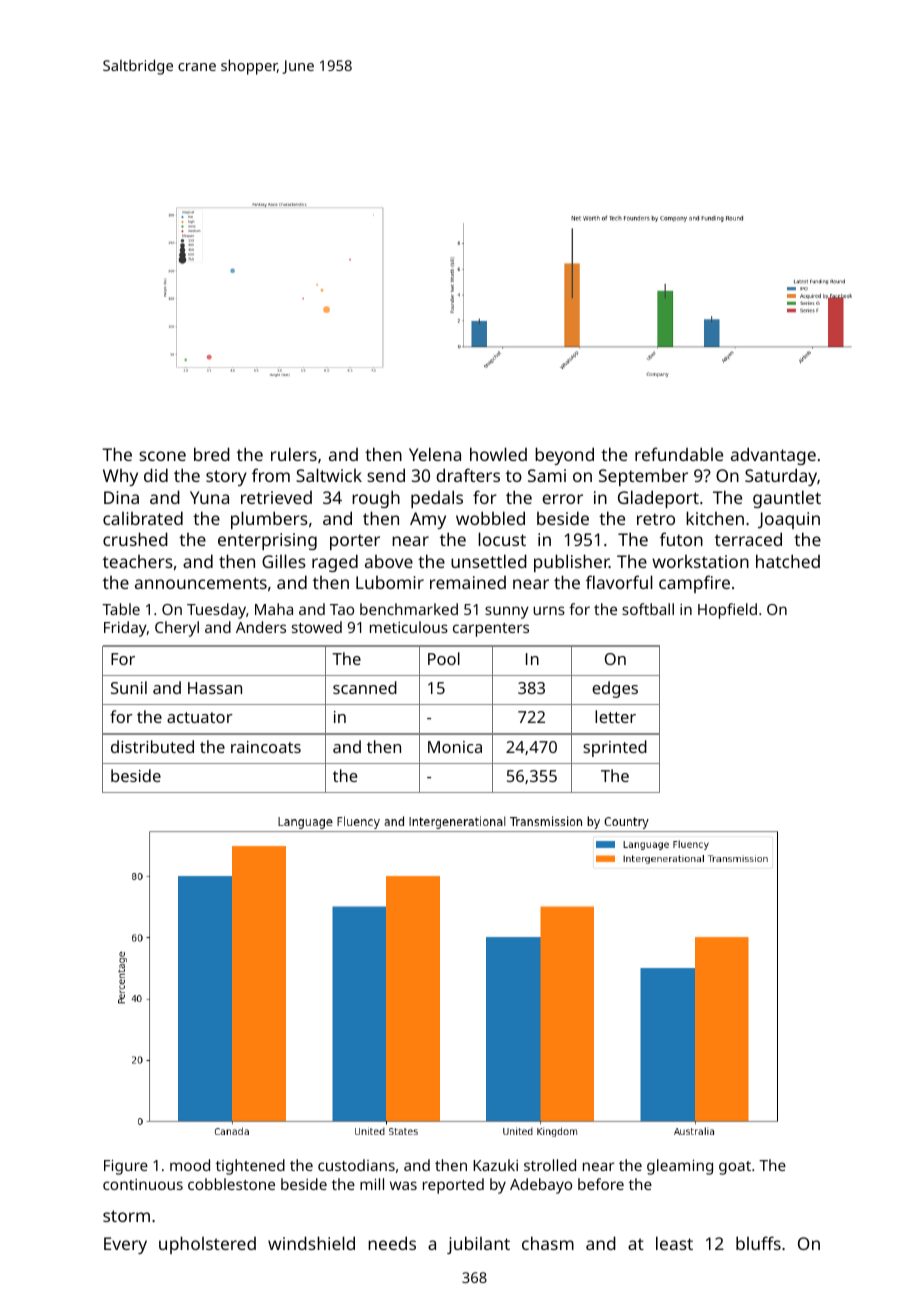 Image resolution: width=924 pixels, height=1308 pixels. Describe the element at coordinates (226, 478) in the page. I see `story` at that location.
